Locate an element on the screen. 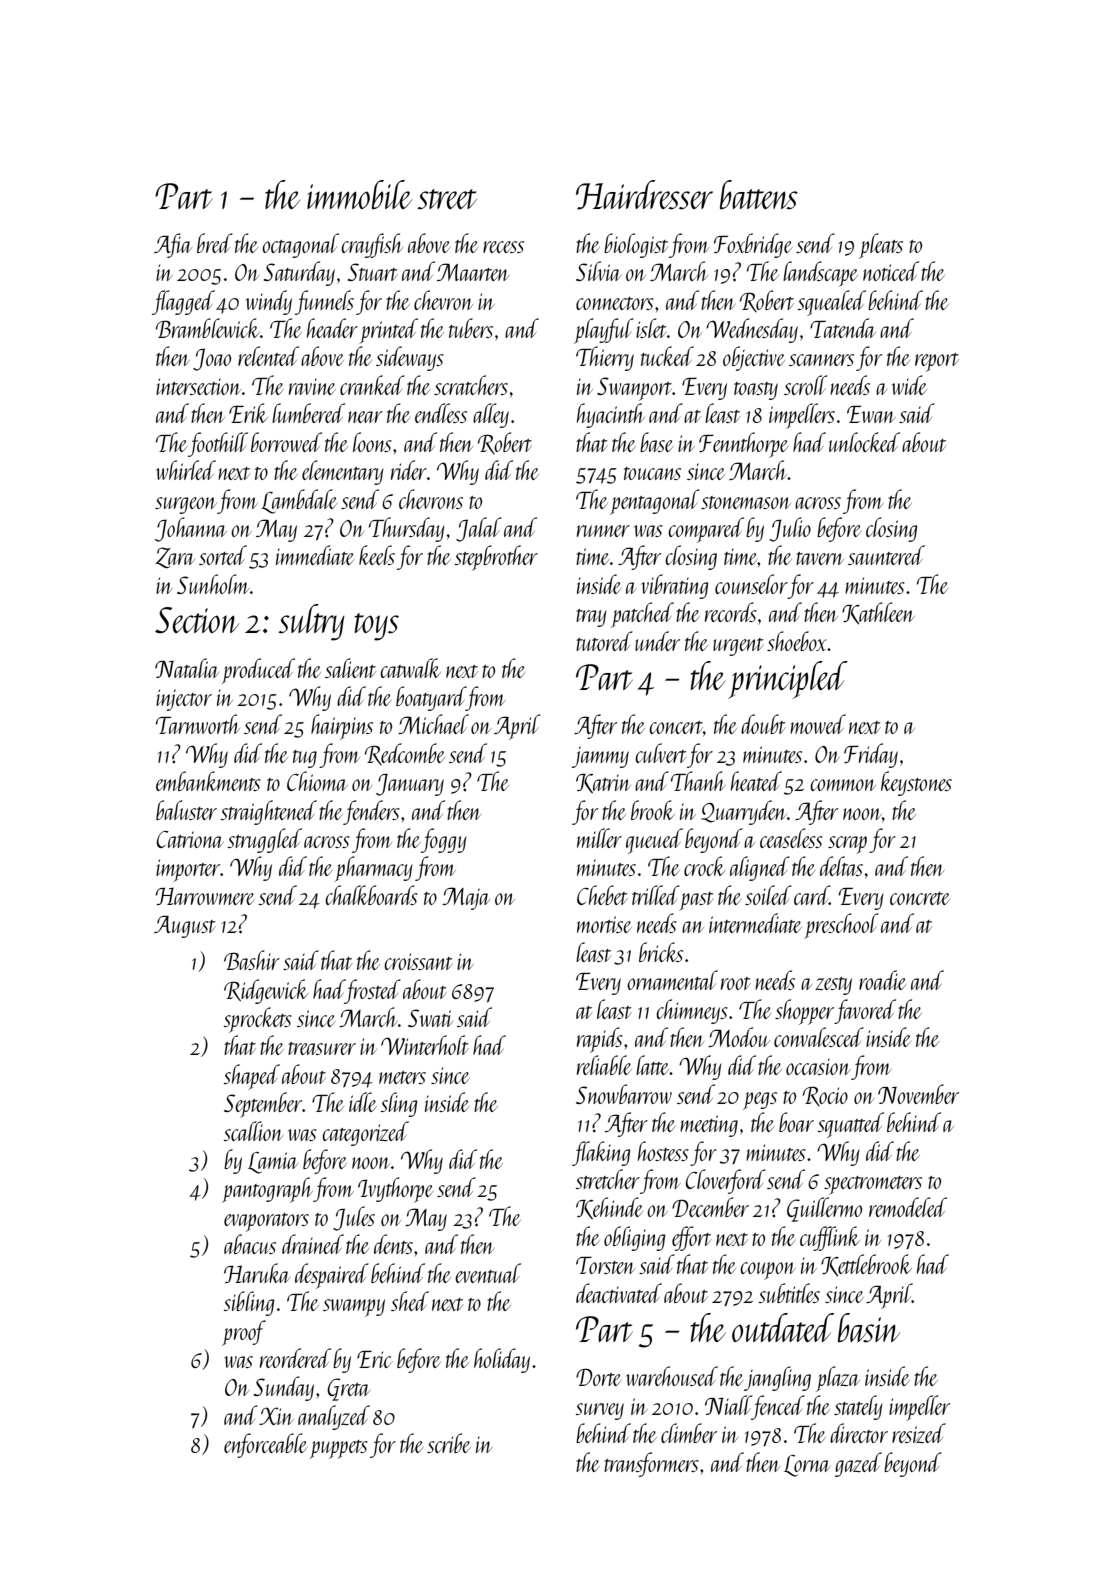  hairpins is located at coordinates (342, 727).
